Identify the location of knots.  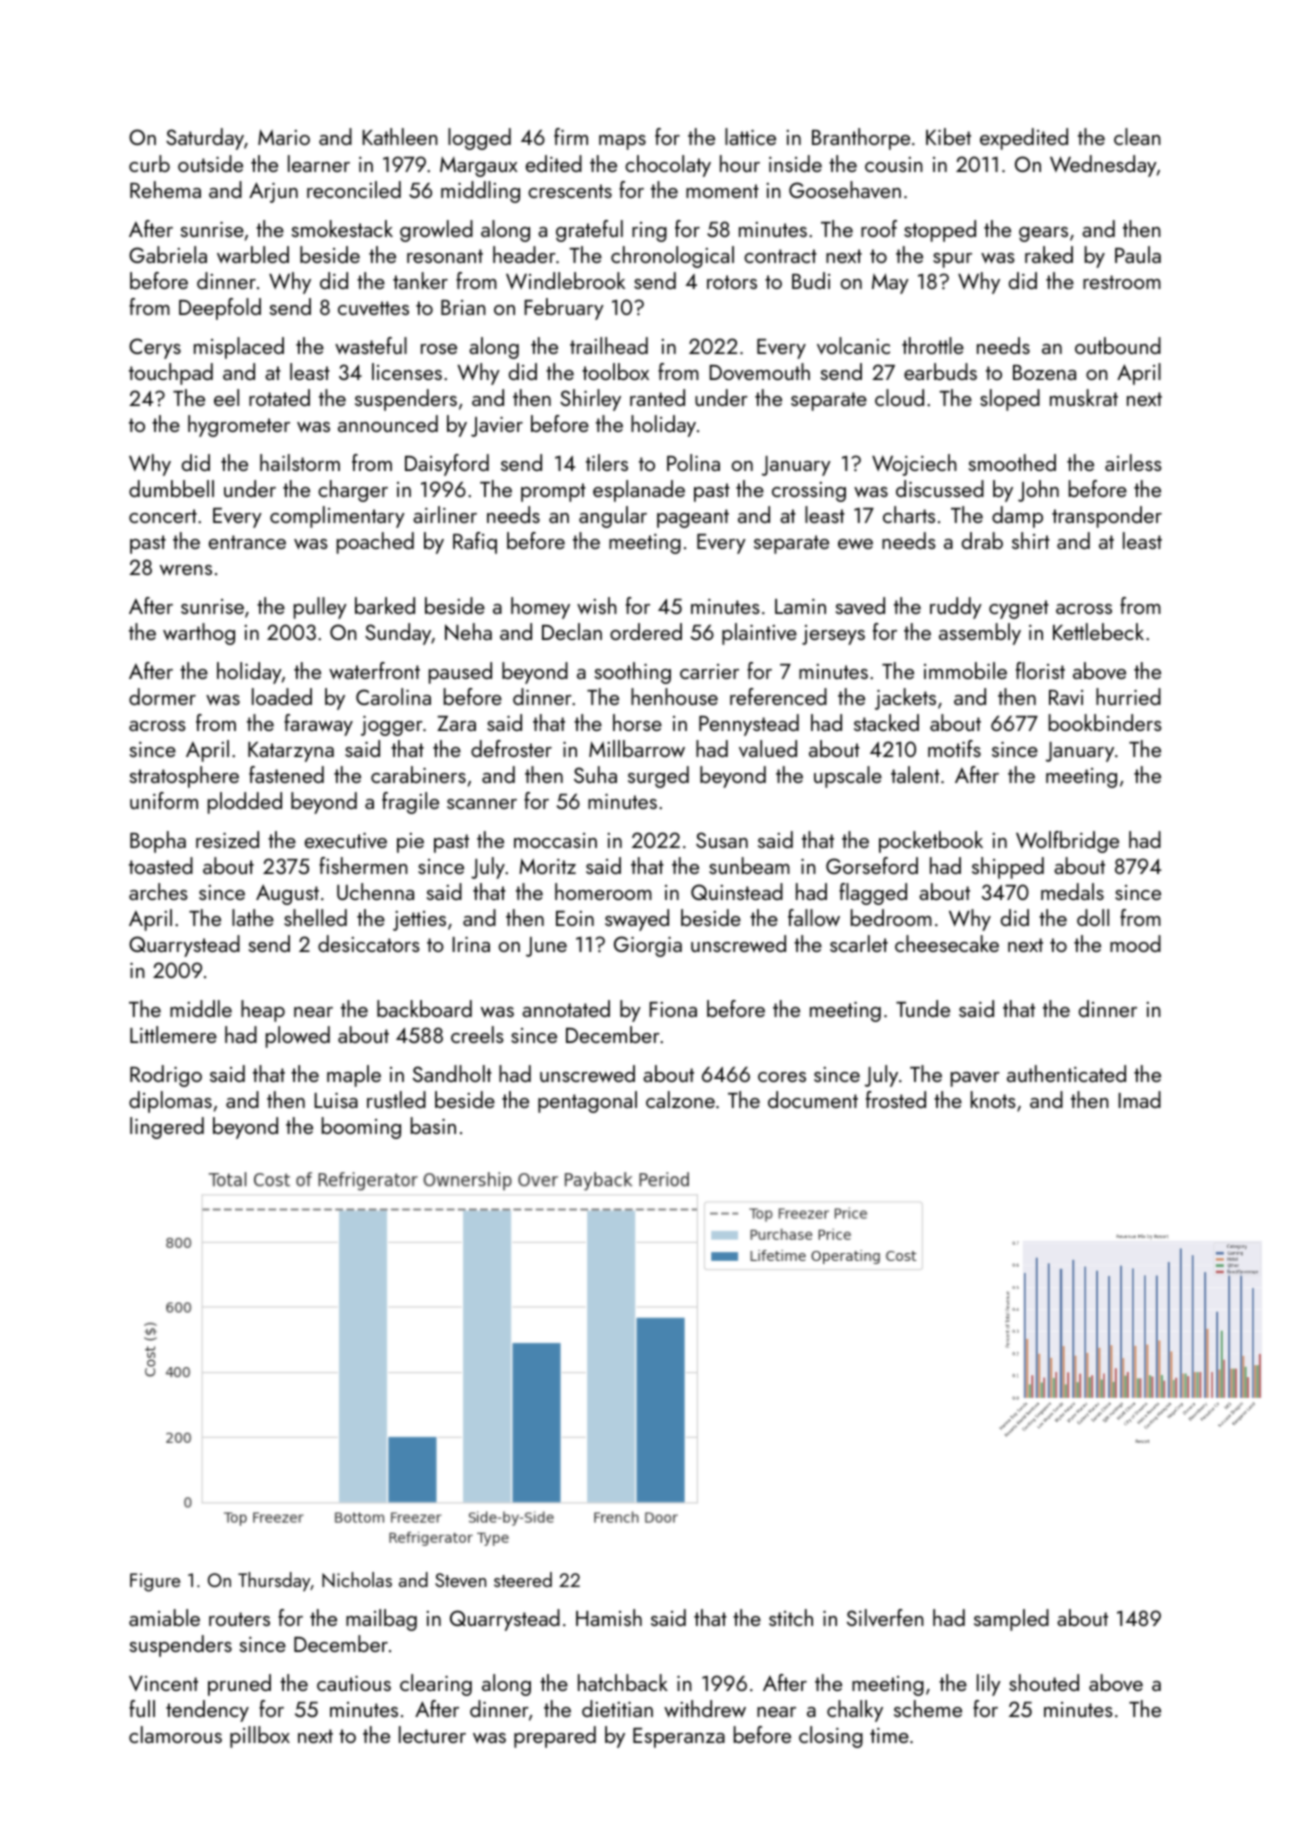
(993, 1099).
